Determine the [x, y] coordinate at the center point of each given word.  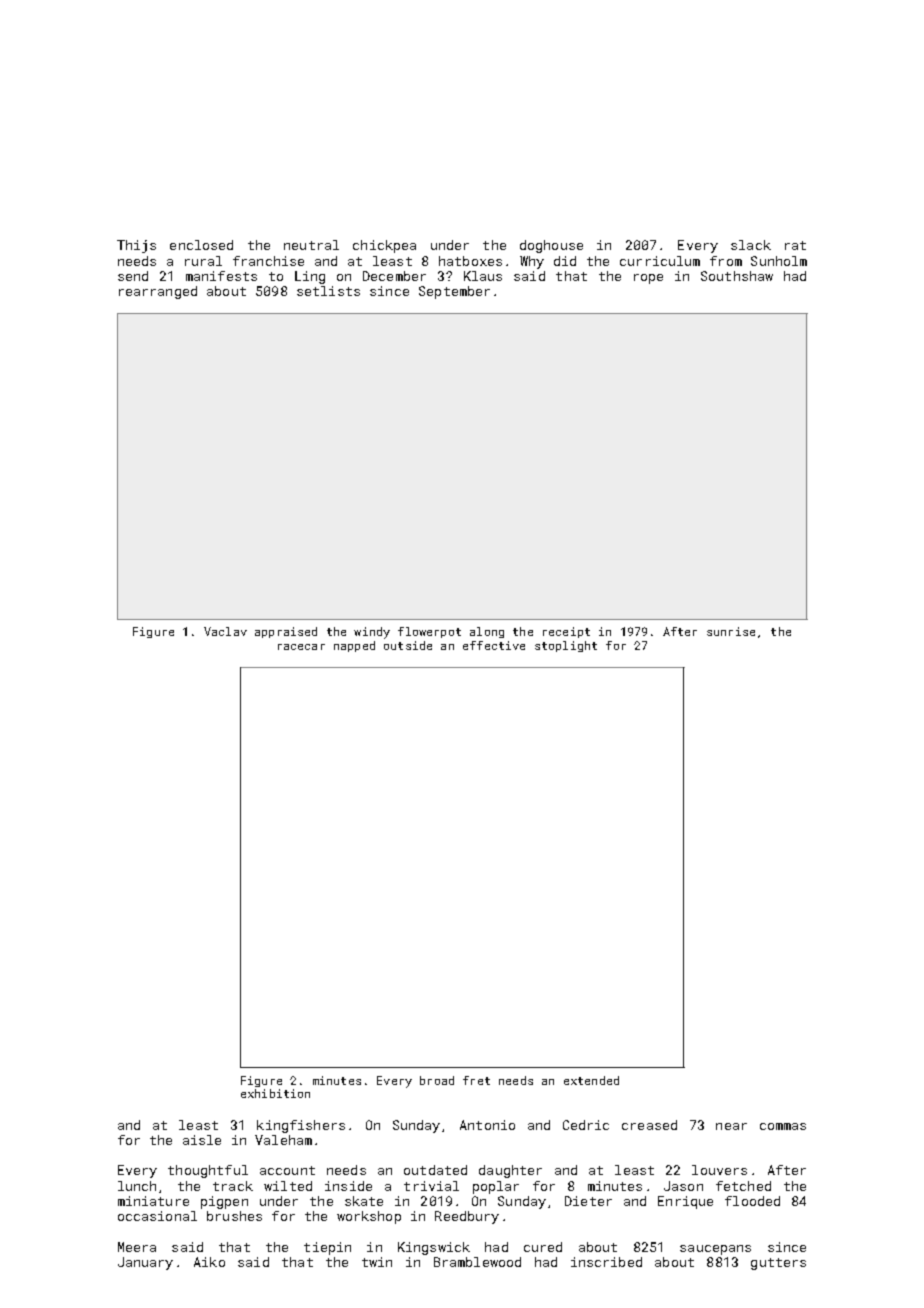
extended [591, 1080]
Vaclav [225, 631]
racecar [301, 647]
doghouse [551, 246]
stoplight [566, 646]
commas [783, 1126]
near [731, 1126]
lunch [137, 1186]
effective [494, 645]
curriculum [660, 261]
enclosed [201, 245]
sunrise [731, 631]
